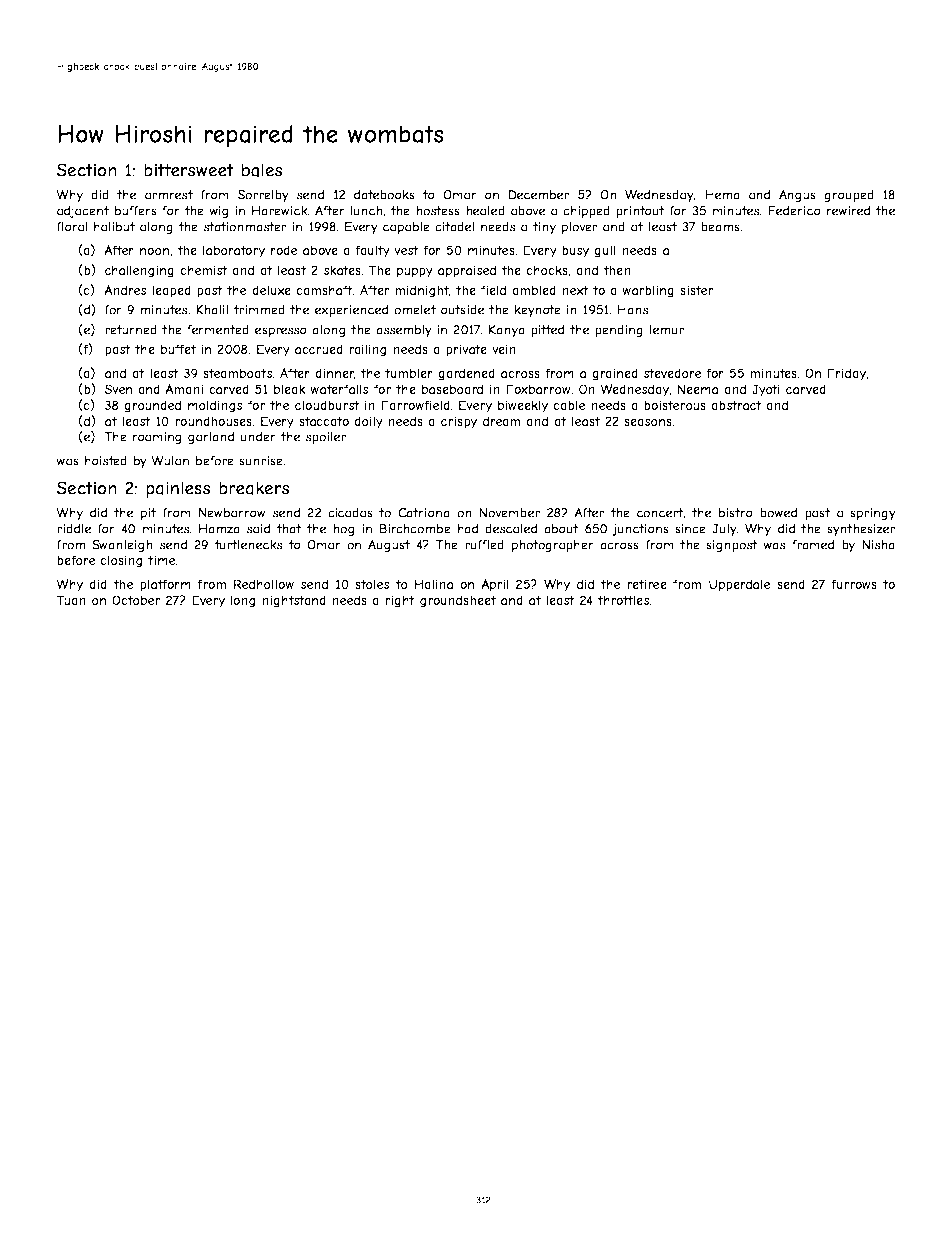 The width and height of the screenshot is (952, 1233). I want to click on beams, so click(720, 227).
